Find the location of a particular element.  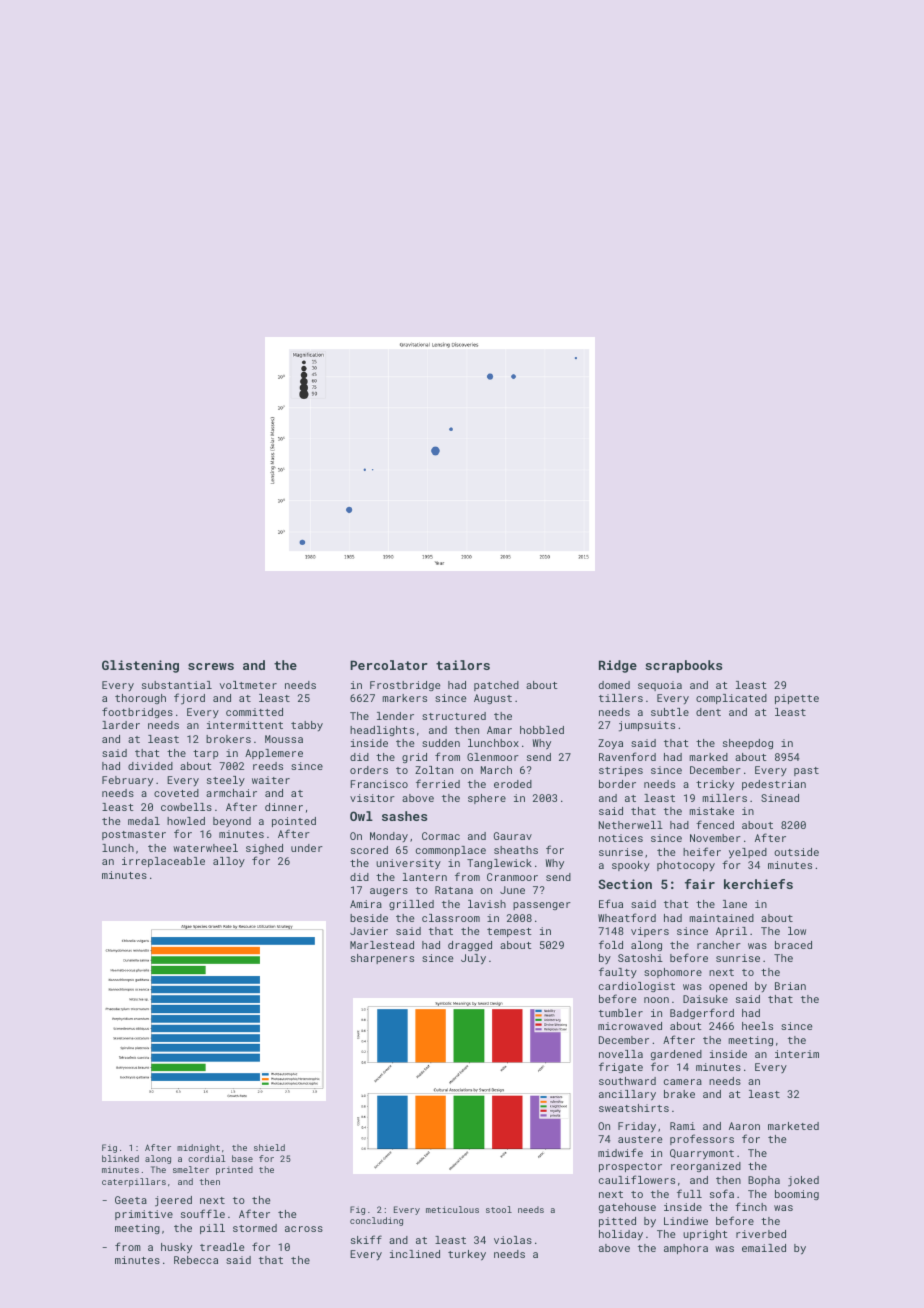

pipette is located at coordinates (797, 699).
